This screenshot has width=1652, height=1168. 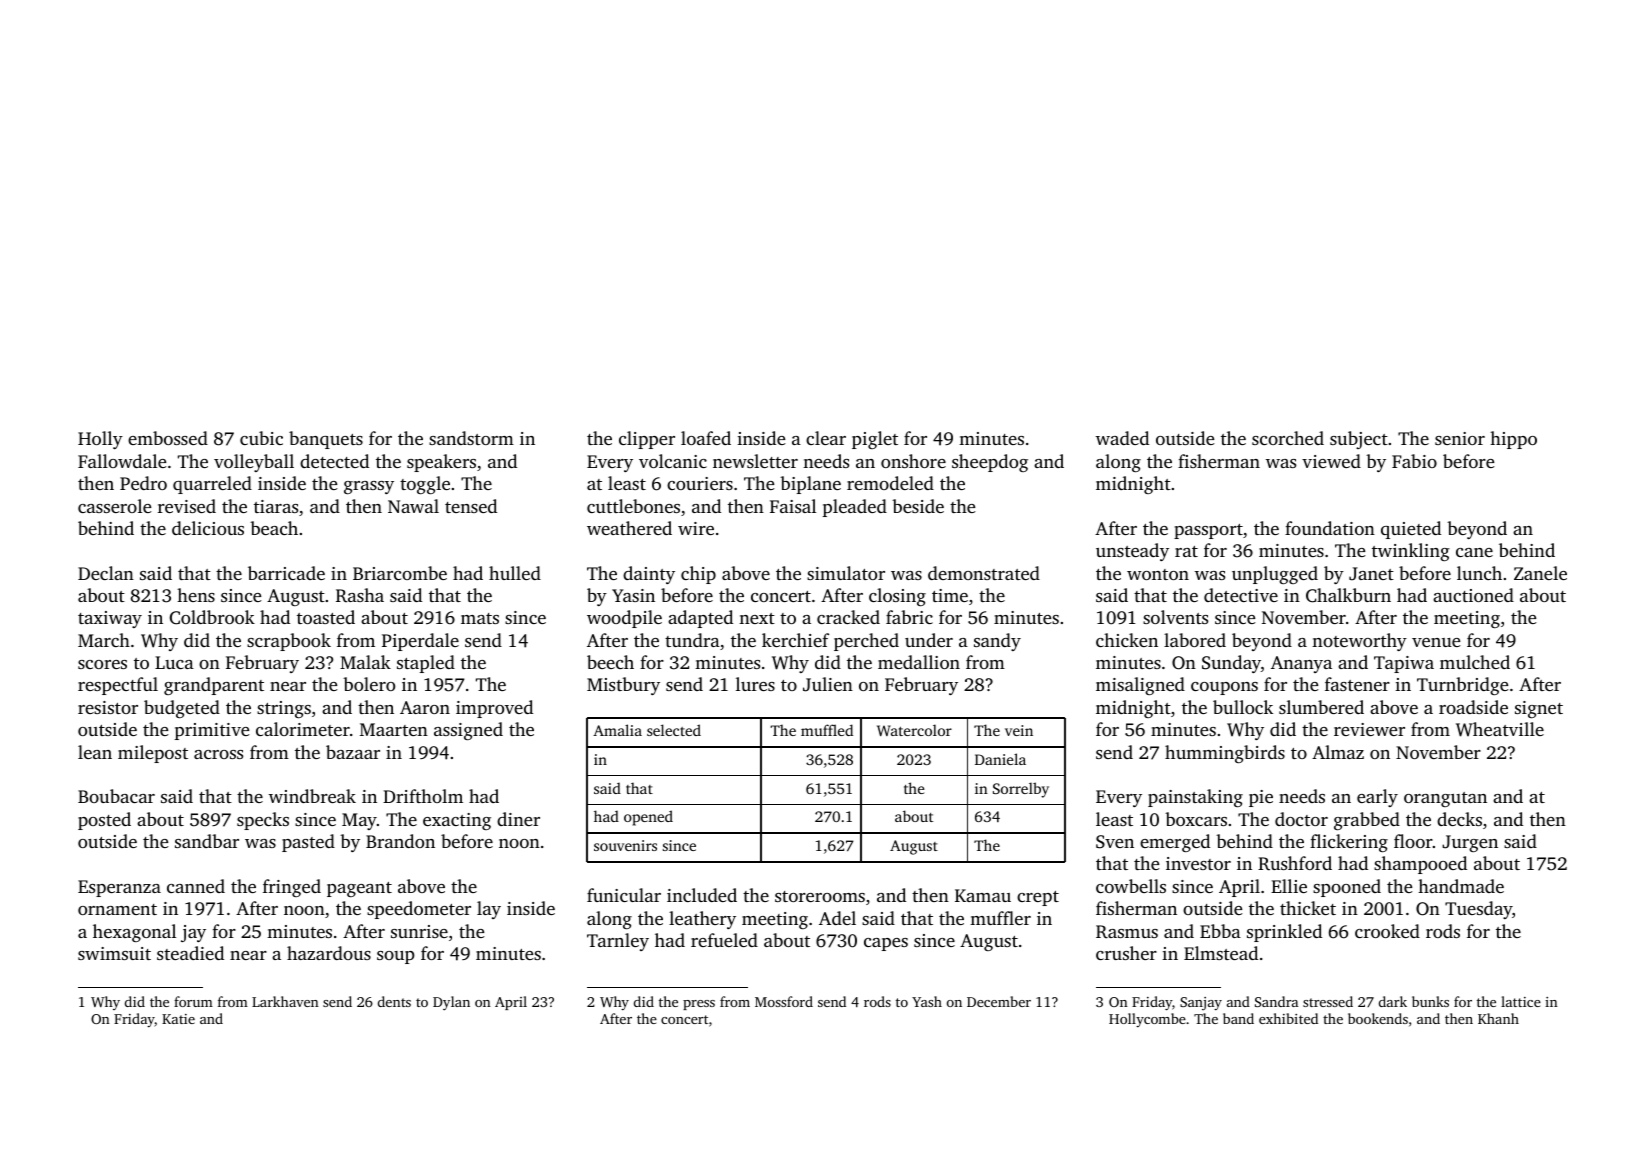 I want to click on December, so click(x=999, y=1001).
